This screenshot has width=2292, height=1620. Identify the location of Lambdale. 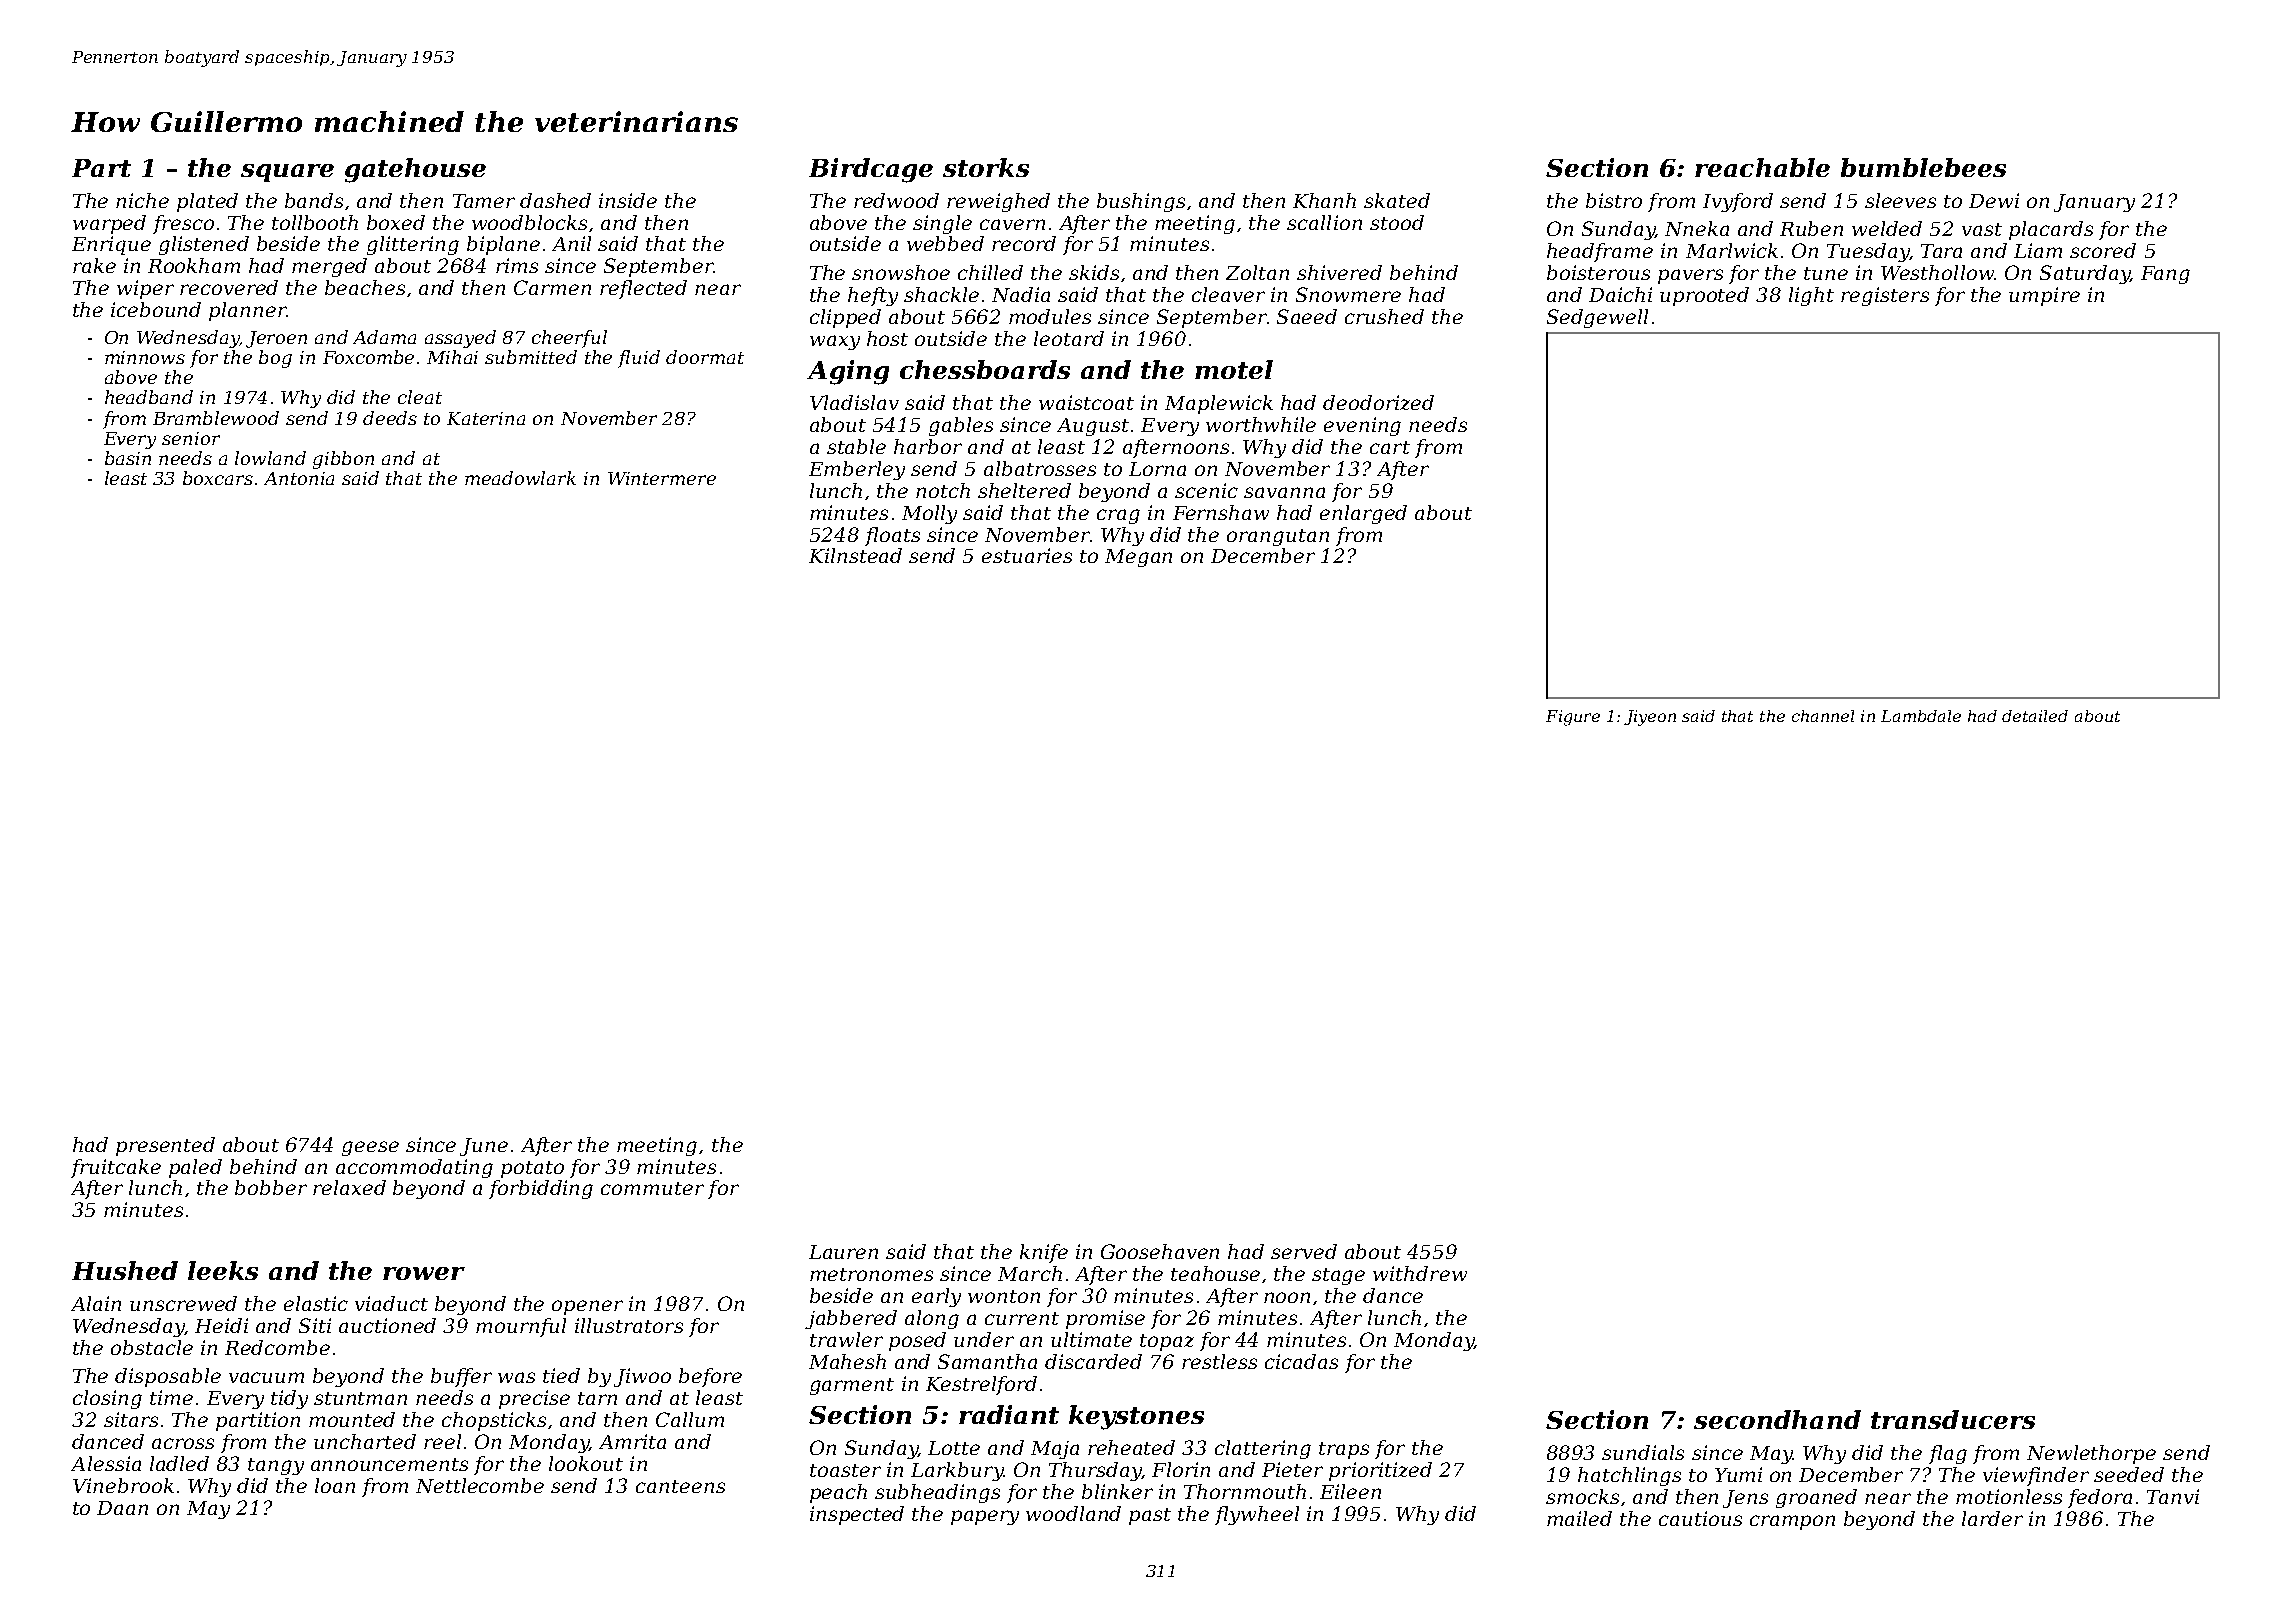
(1921, 716).
